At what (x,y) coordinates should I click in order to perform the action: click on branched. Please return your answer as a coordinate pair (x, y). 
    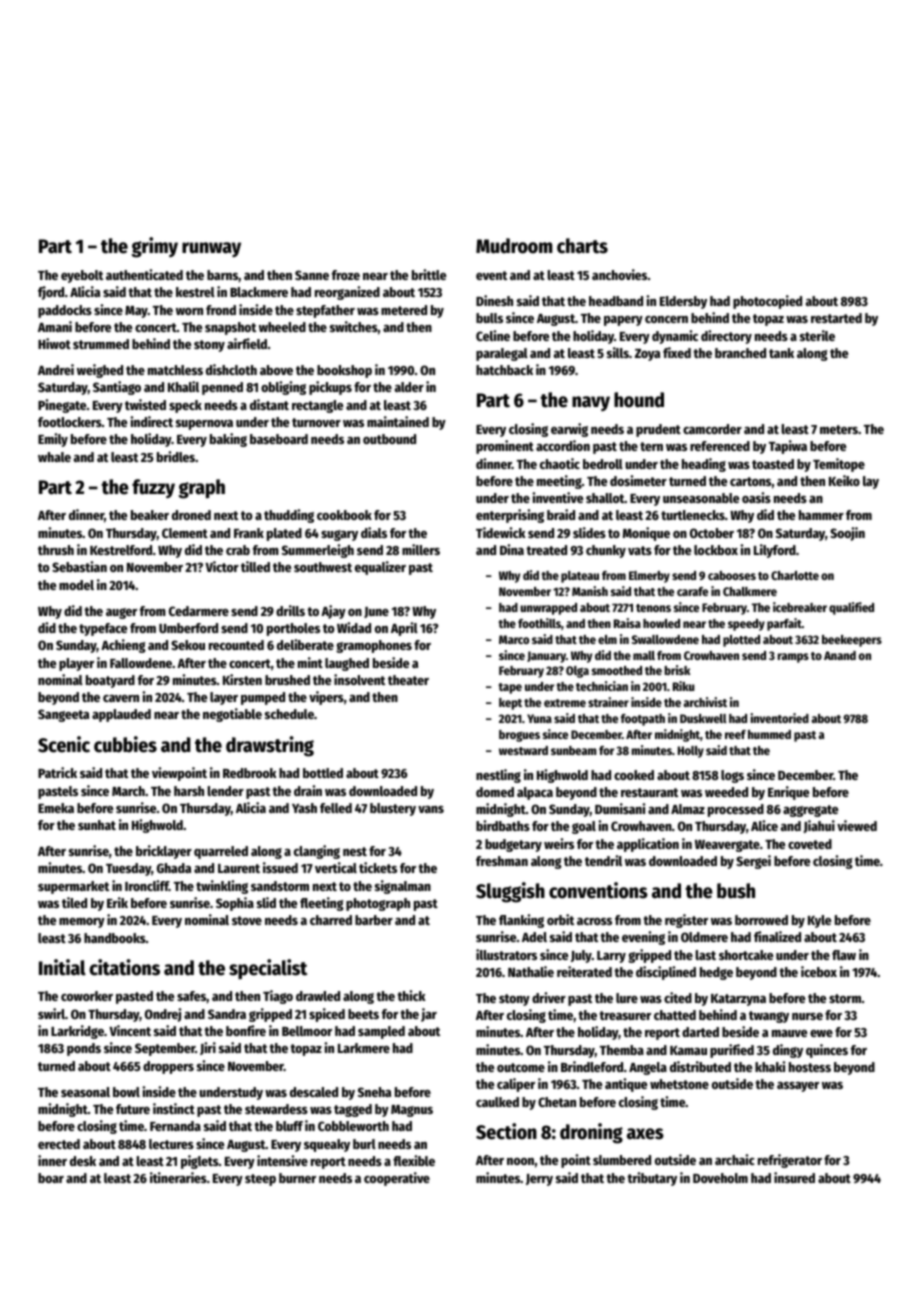
    Looking at the image, I should click on (740, 353).
